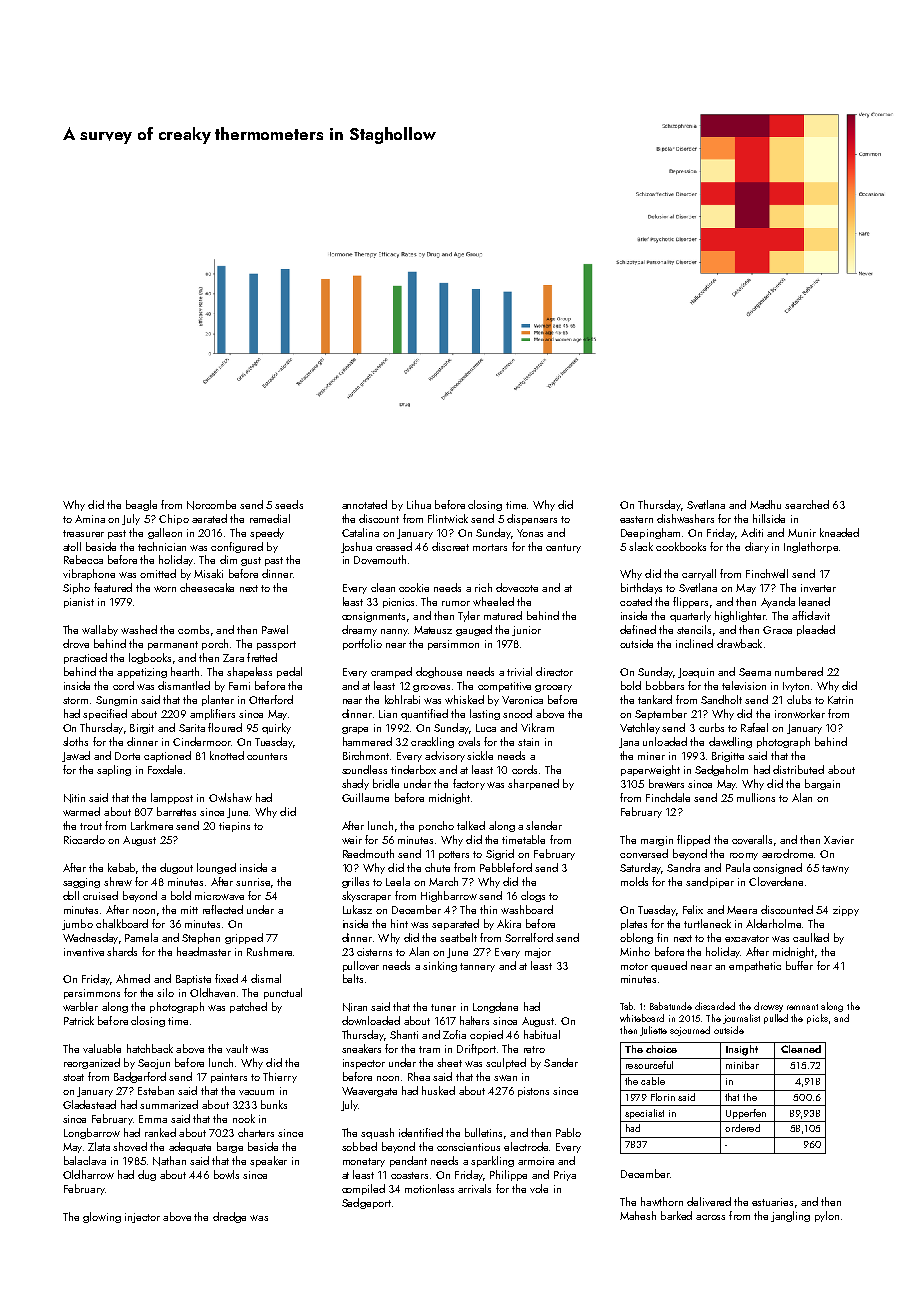 Image resolution: width=924 pixels, height=1308 pixels. Describe the element at coordinates (798, 769) in the screenshot. I see `distributed` at that location.
